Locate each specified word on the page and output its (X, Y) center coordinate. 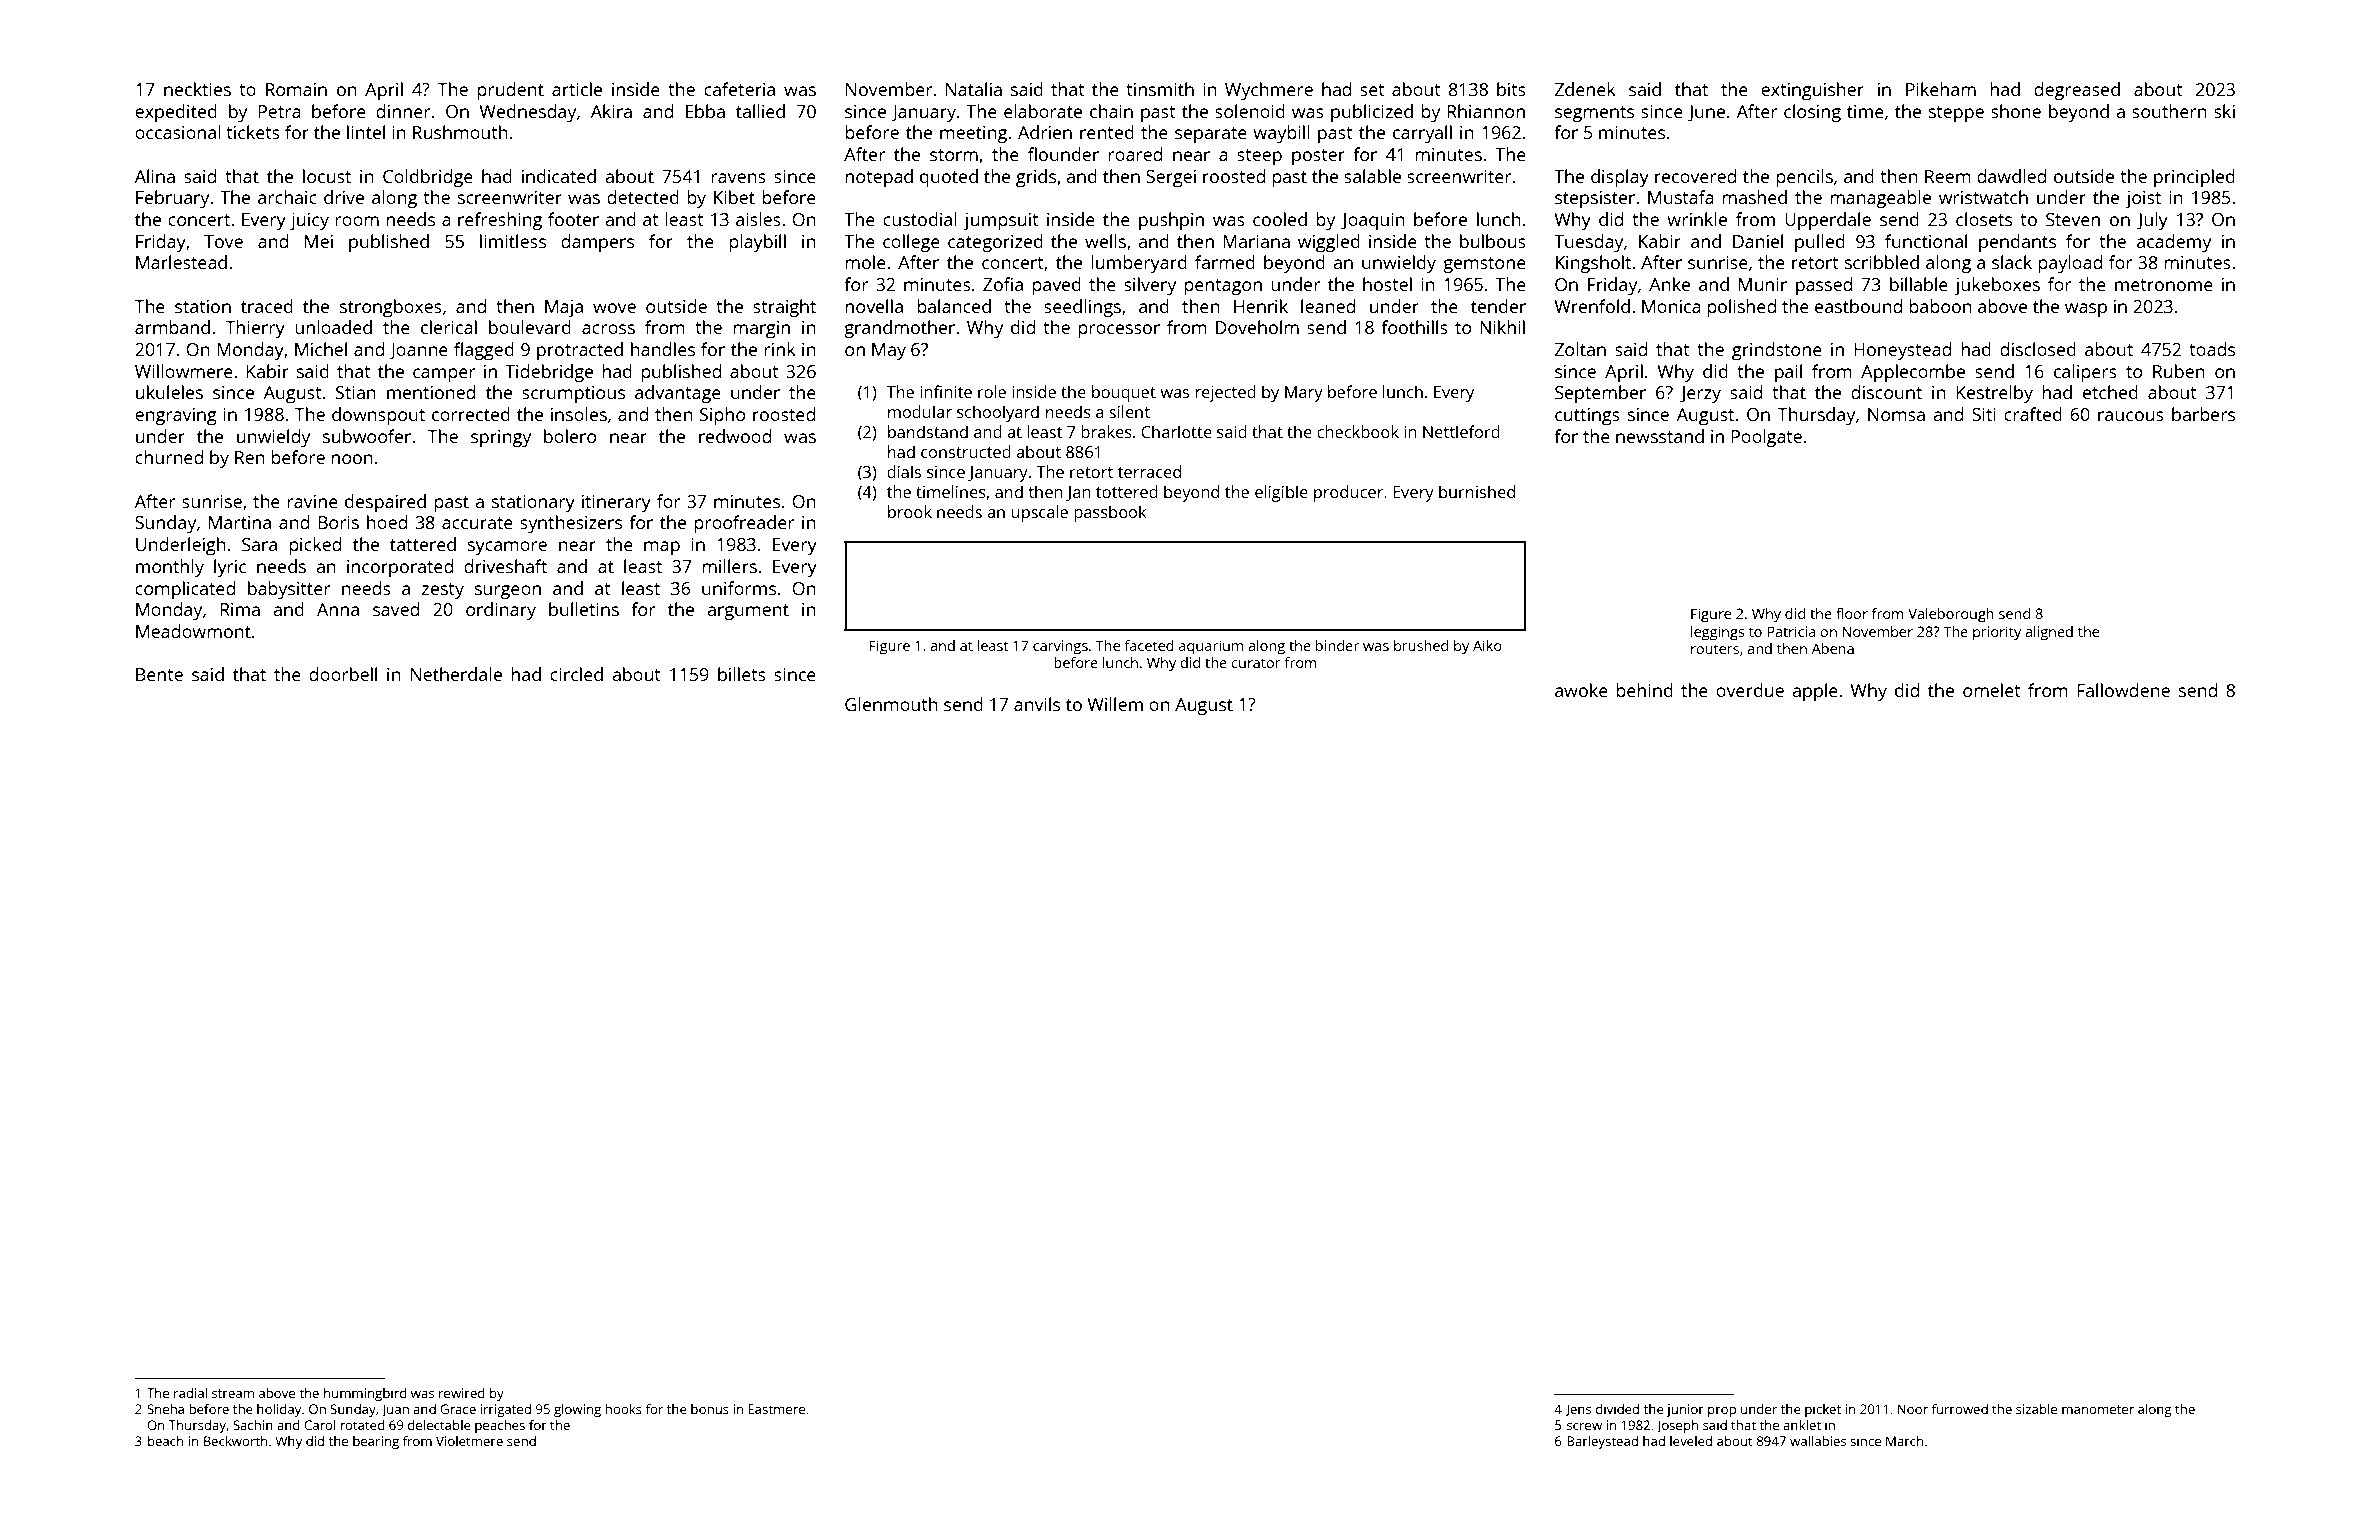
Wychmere (1269, 91)
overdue (1750, 690)
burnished (1477, 491)
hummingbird (365, 1394)
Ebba (705, 111)
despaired (385, 503)
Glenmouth (891, 704)
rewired (462, 1393)
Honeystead (1902, 351)
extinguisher (1812, 91)
